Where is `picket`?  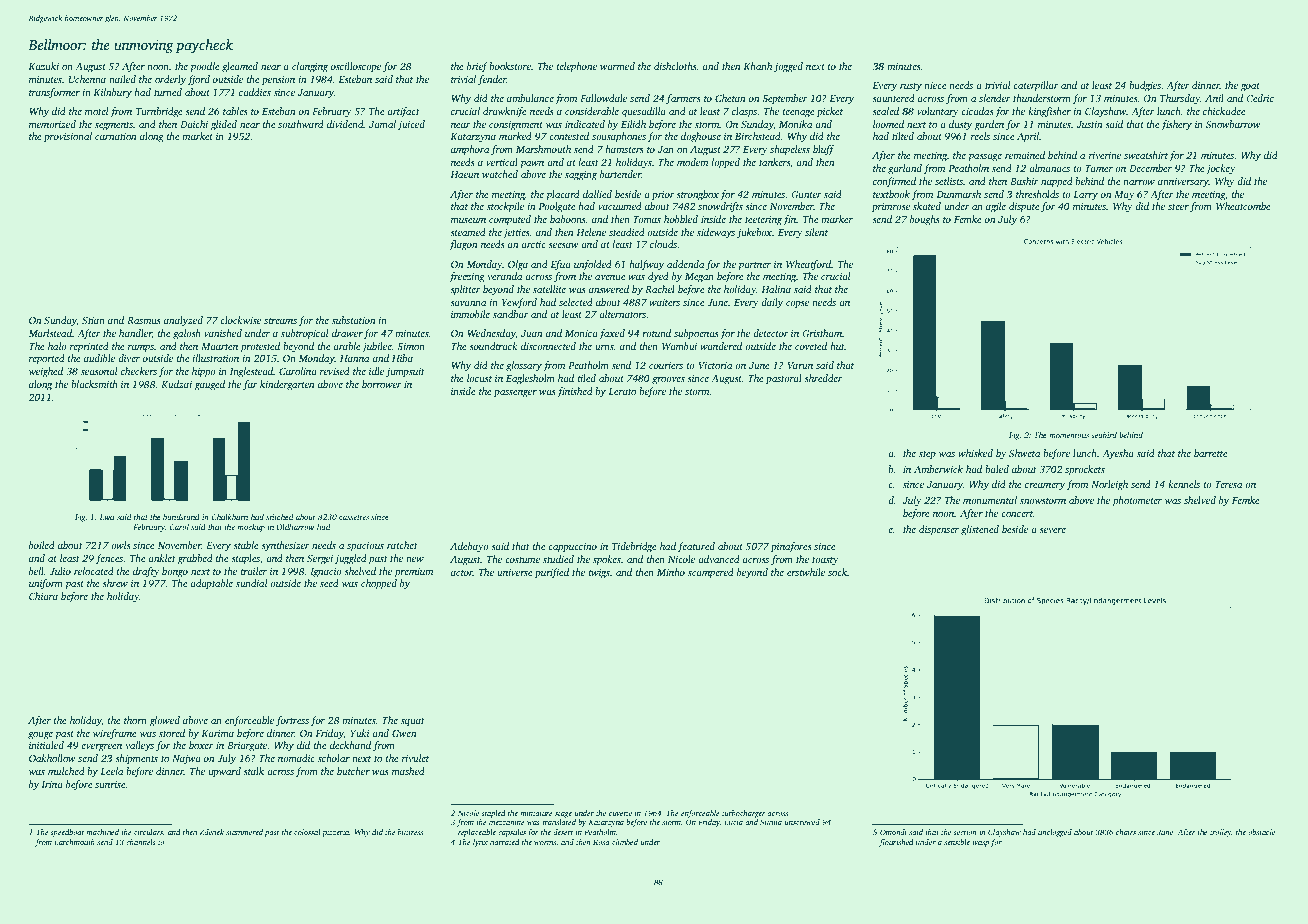
picket is located at coordinates (830, 112).
